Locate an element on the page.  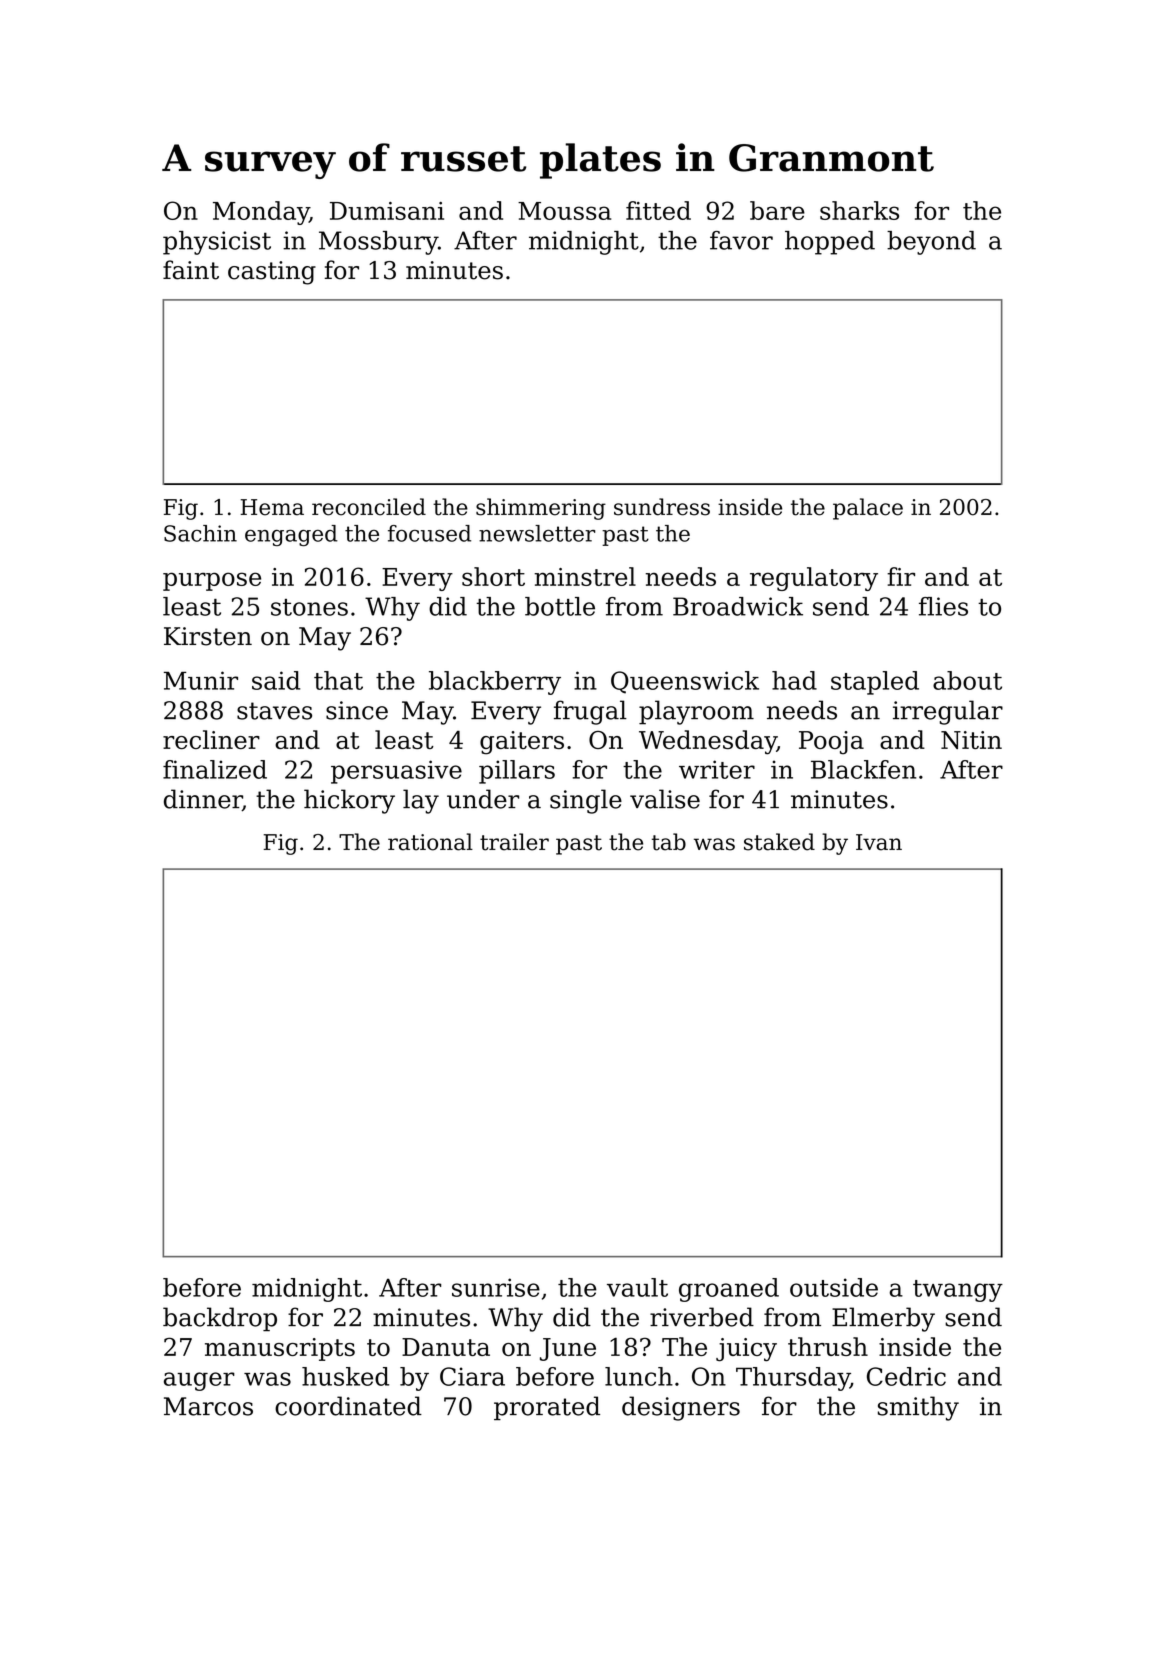
Mossbury is located at coordinates (378, 243).
